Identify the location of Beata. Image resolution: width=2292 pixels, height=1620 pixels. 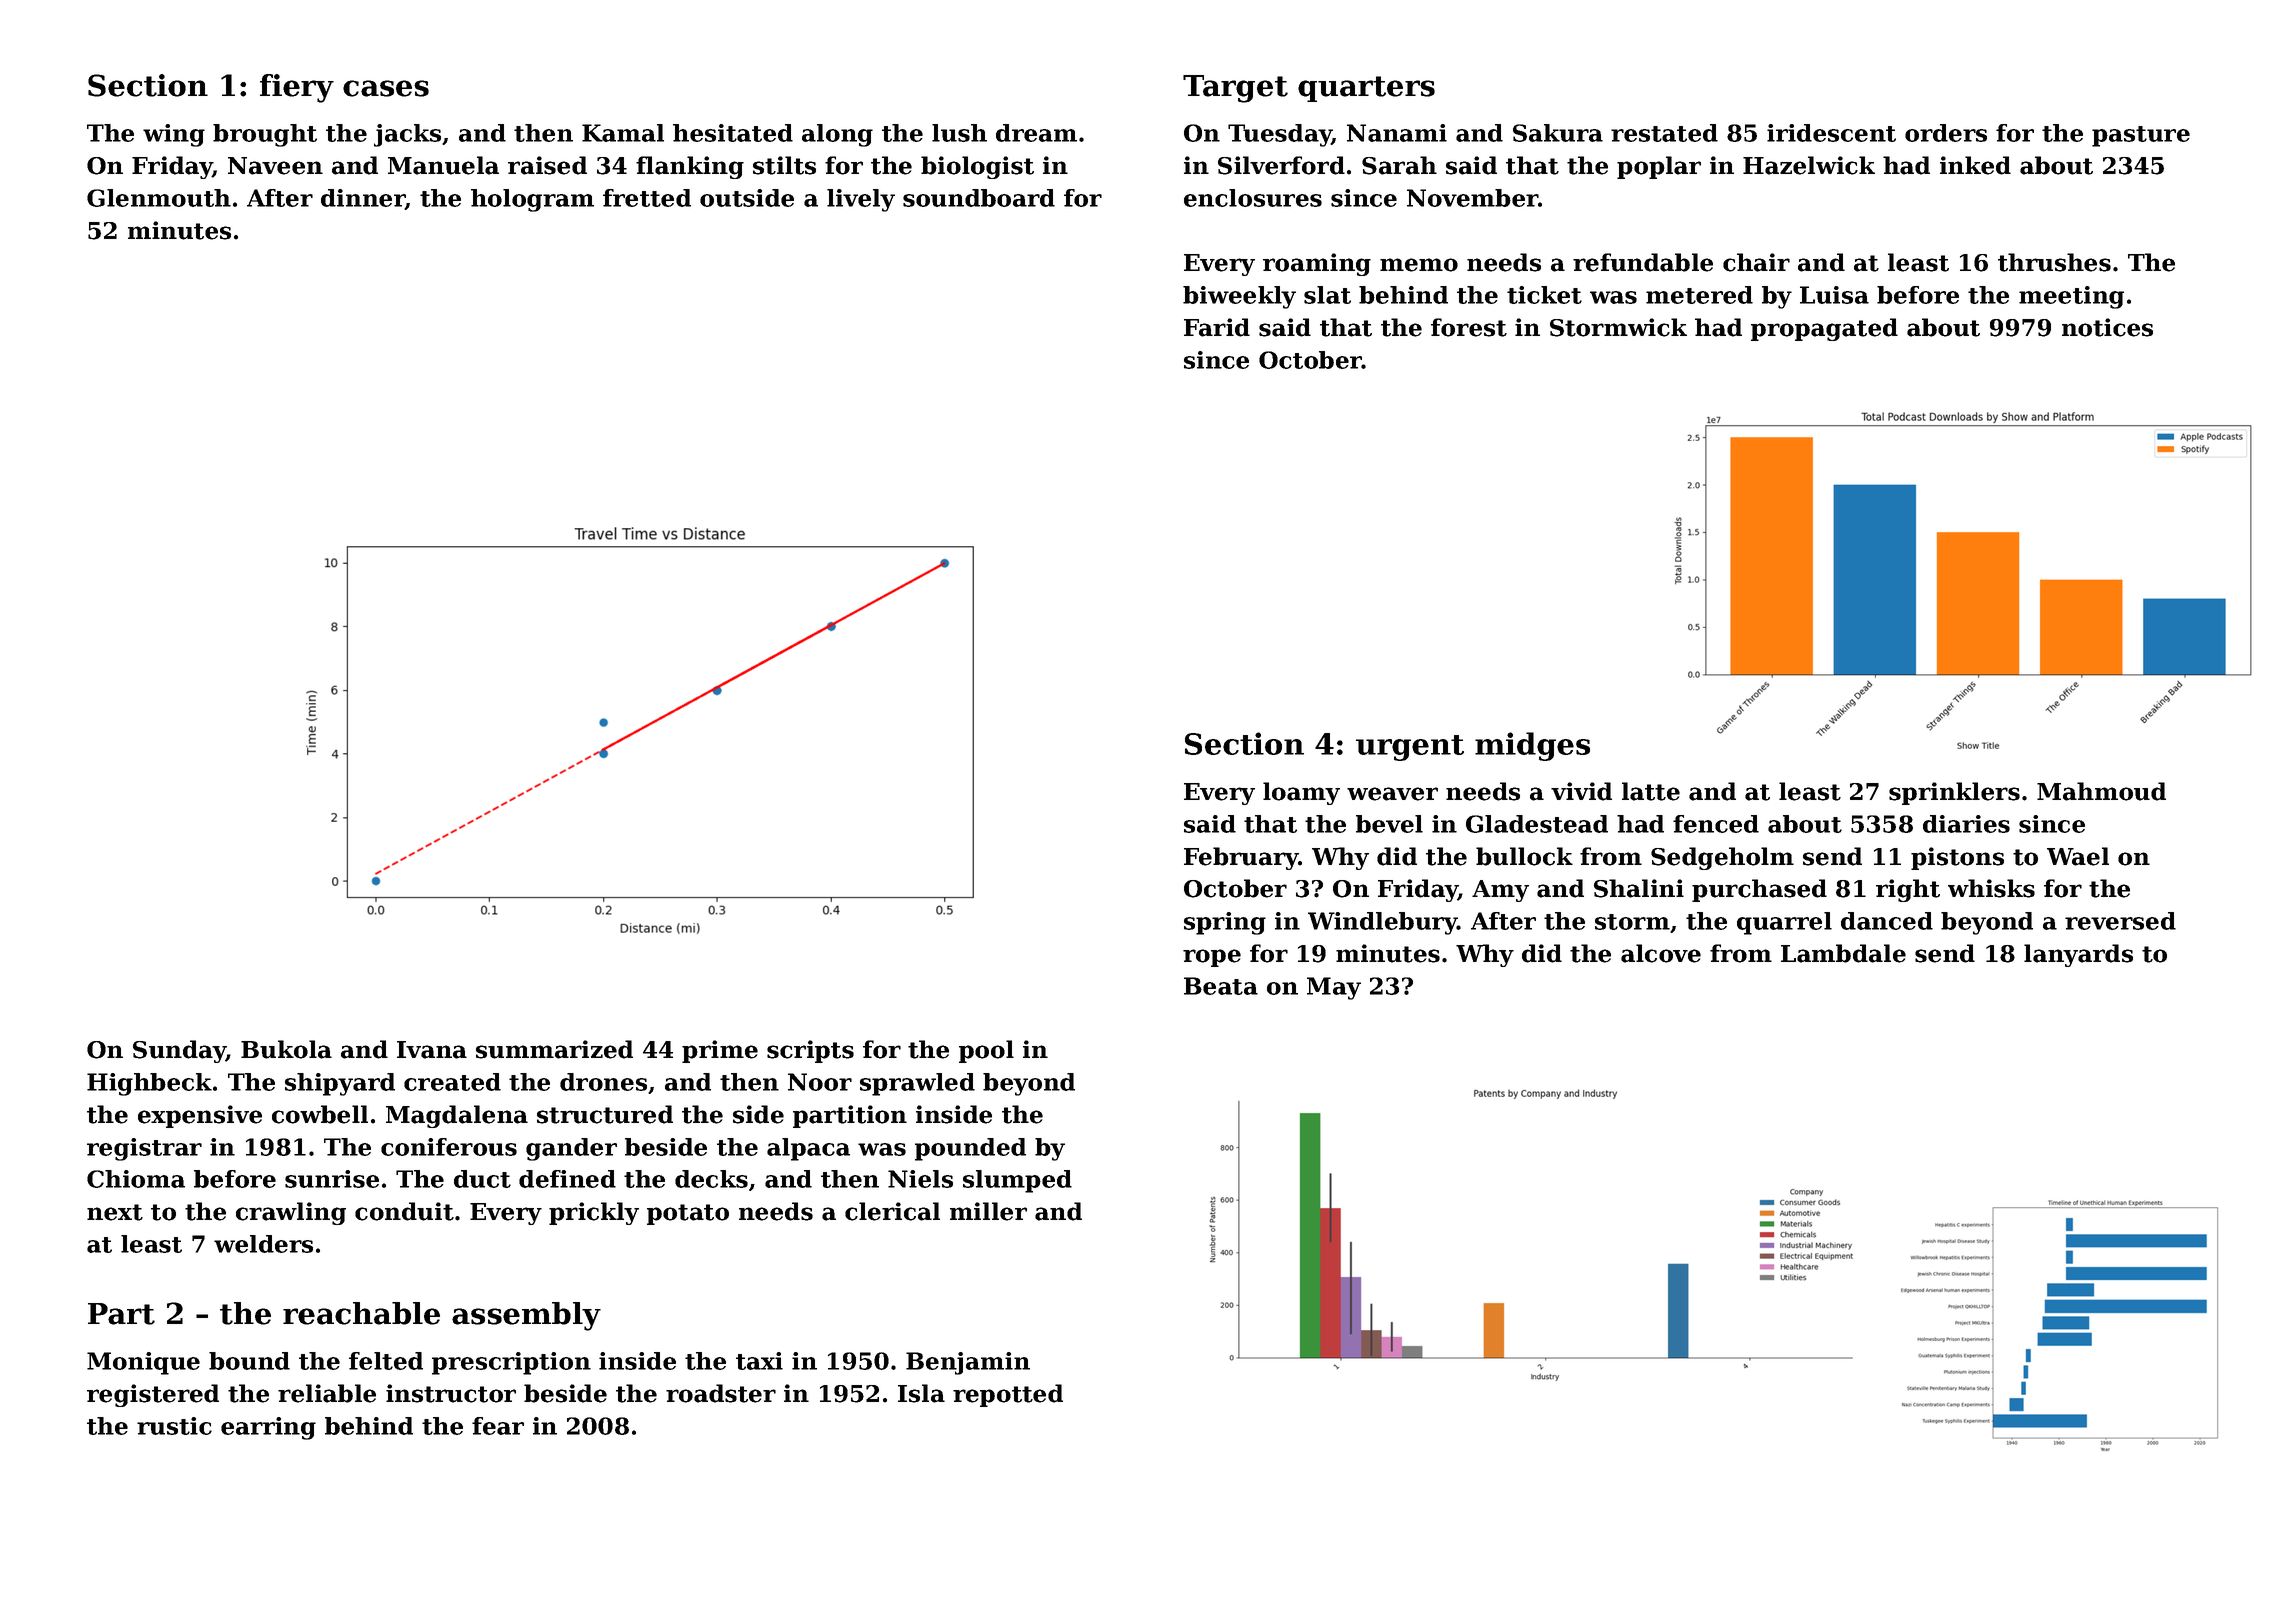
(1221, 986).
